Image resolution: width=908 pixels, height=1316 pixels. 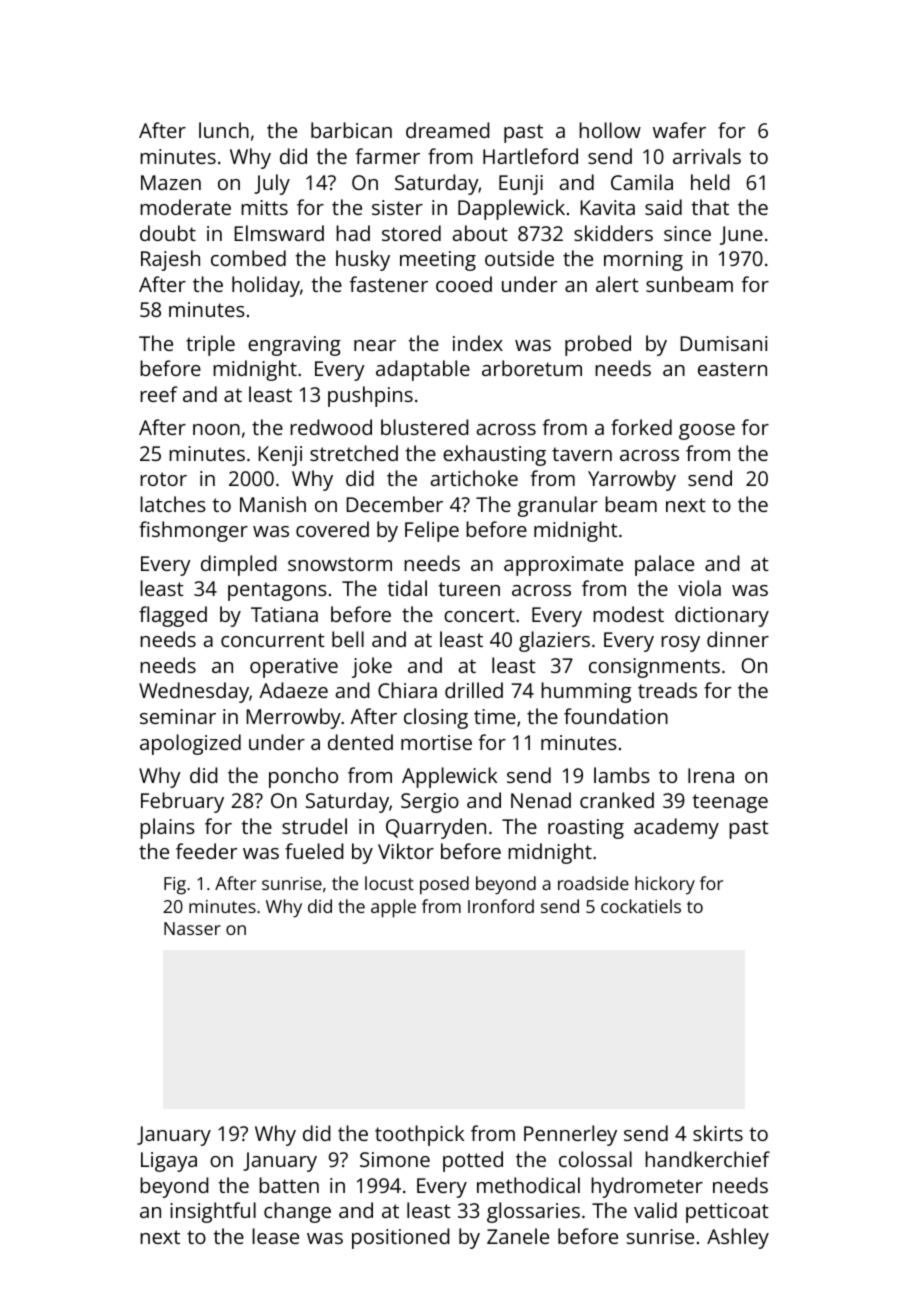 I want to click on mortise, so click(x=436, y=742).
